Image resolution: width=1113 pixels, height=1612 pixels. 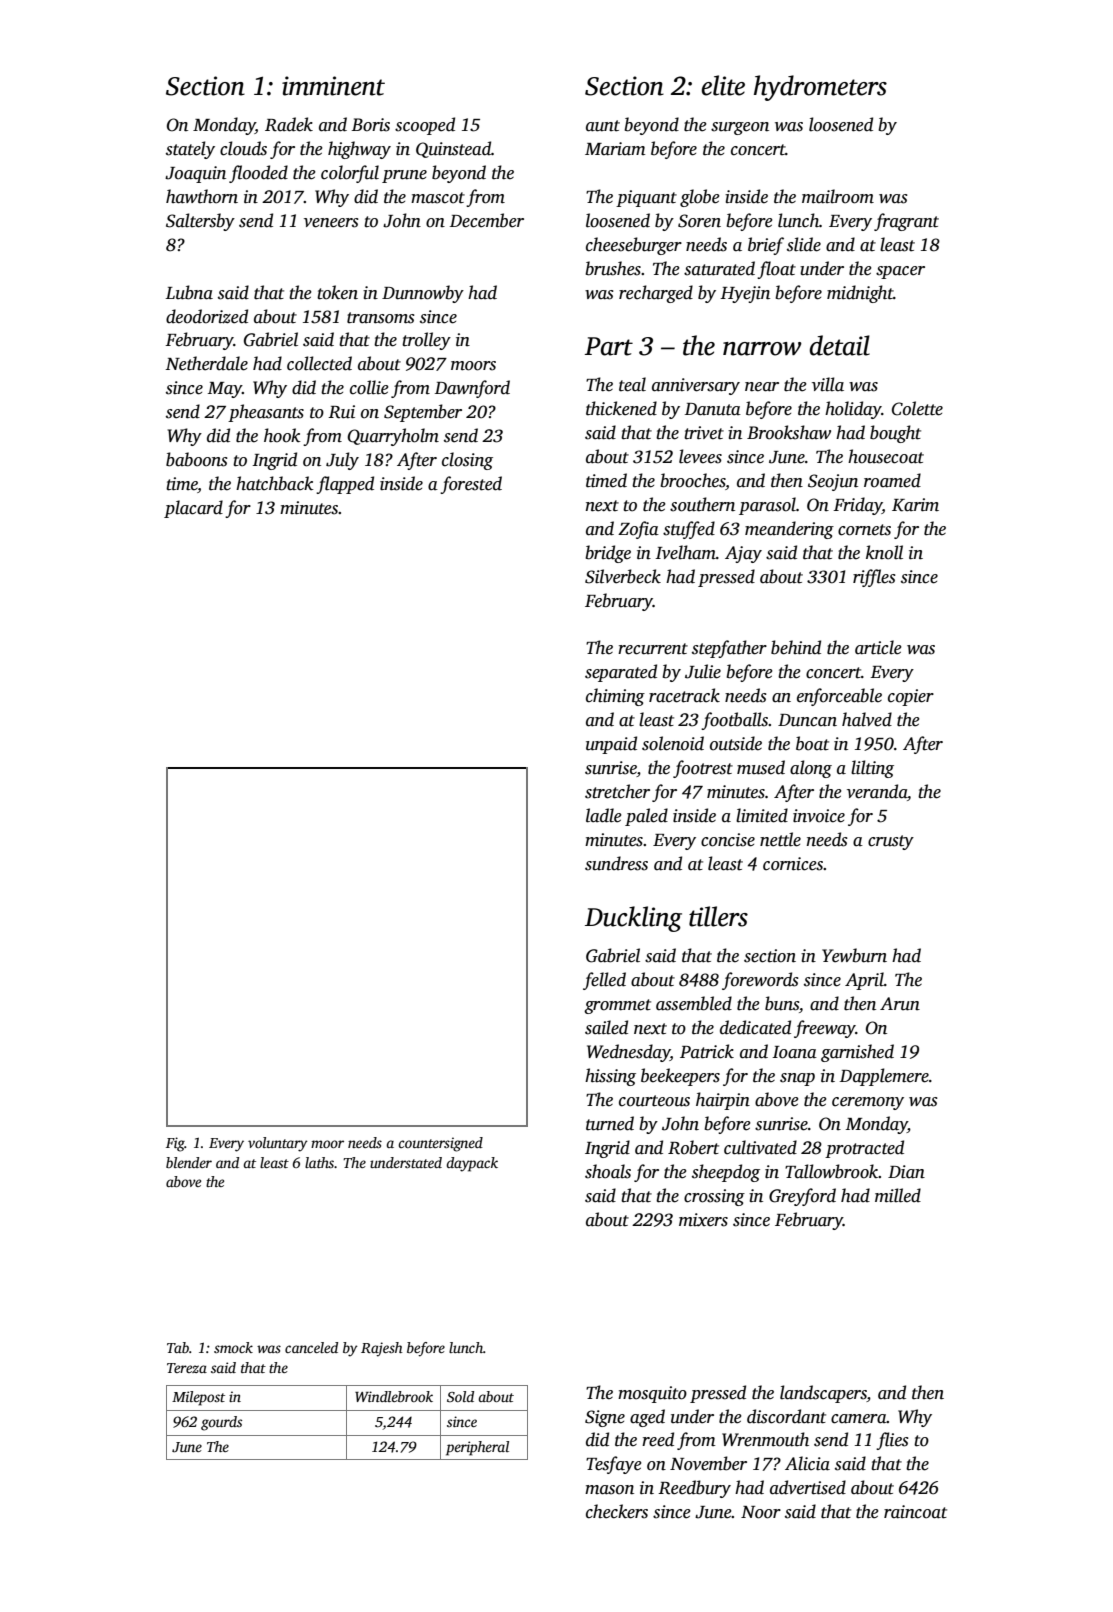 What do you see at coordinates (472, 1164) in the screenshot?
I see `daypack` at bounding box center [472, 1164].
